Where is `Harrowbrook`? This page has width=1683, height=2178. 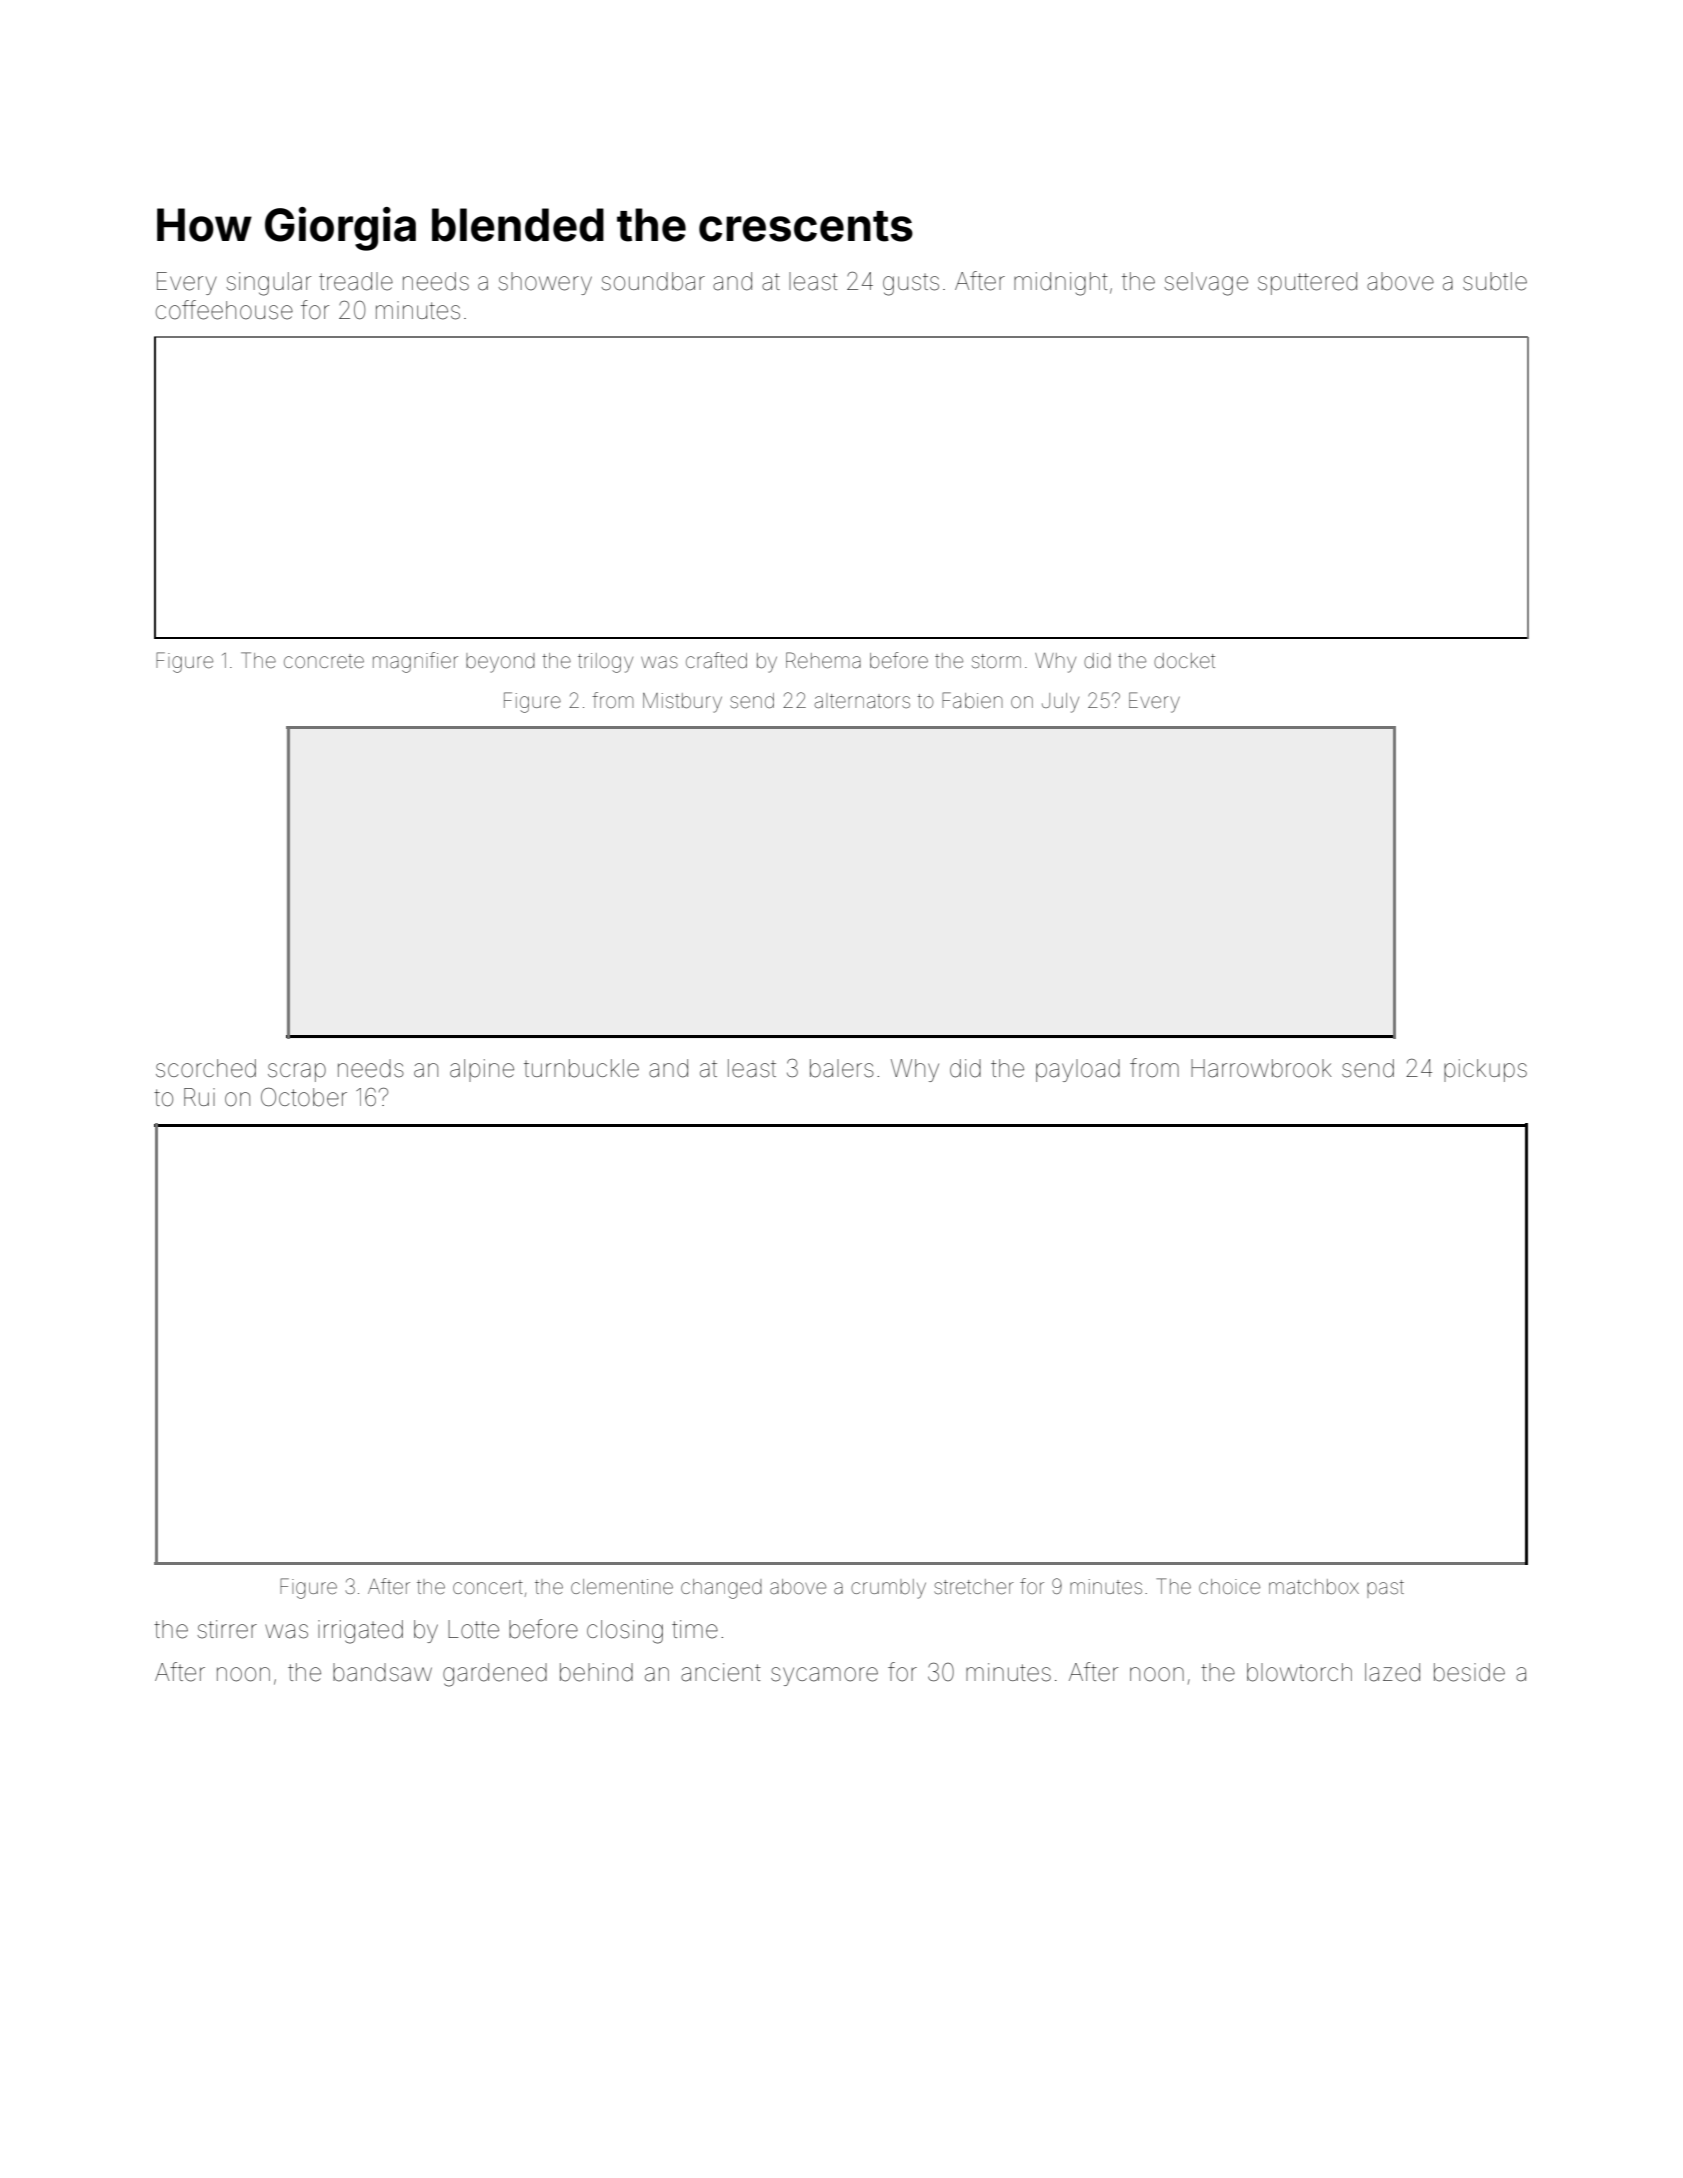
Harrowbrook is located at coordinates (1261, 1068).
